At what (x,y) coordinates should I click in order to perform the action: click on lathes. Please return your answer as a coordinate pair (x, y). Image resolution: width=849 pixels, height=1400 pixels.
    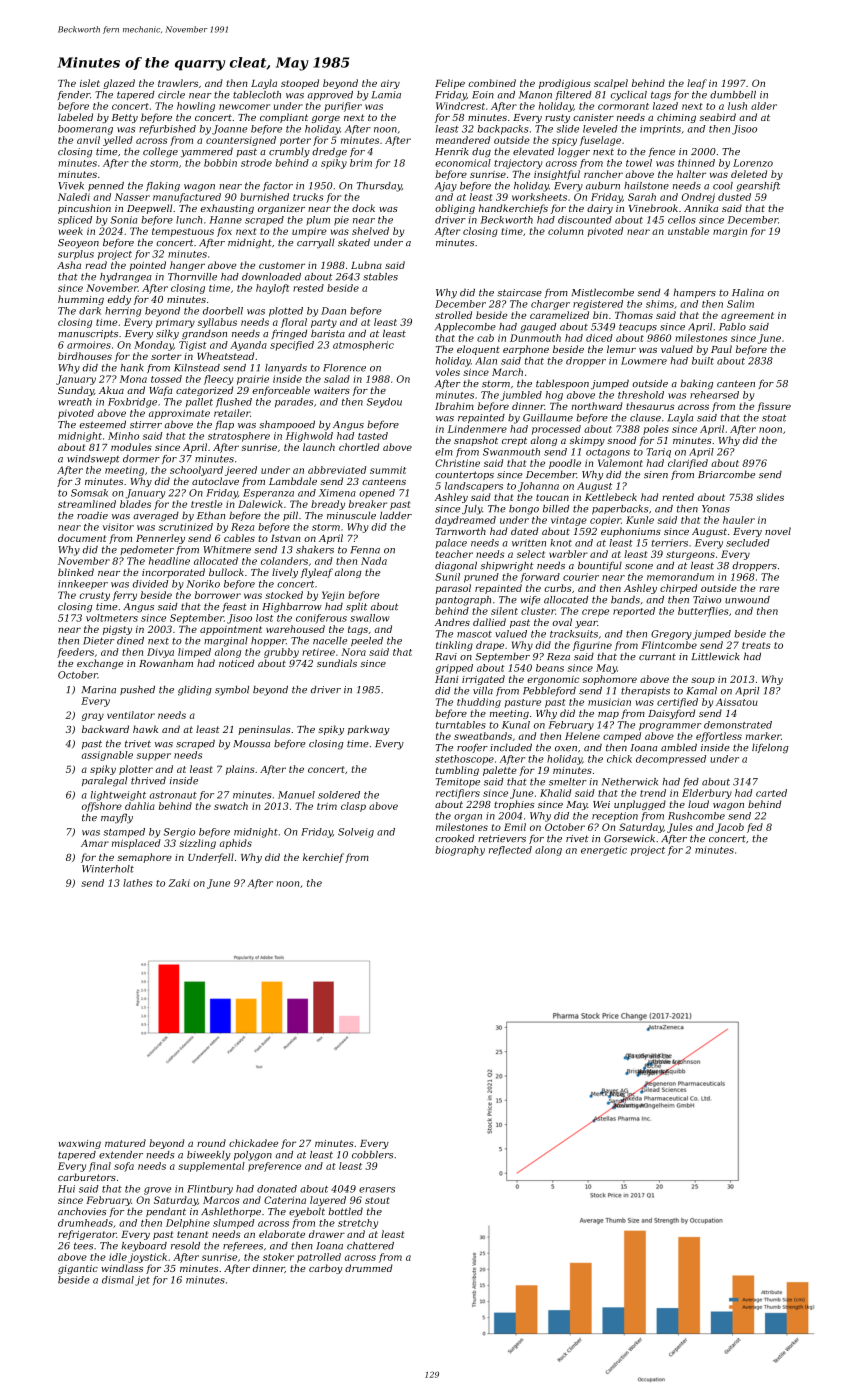
    Looking at the image, I should click on (138, 883).
